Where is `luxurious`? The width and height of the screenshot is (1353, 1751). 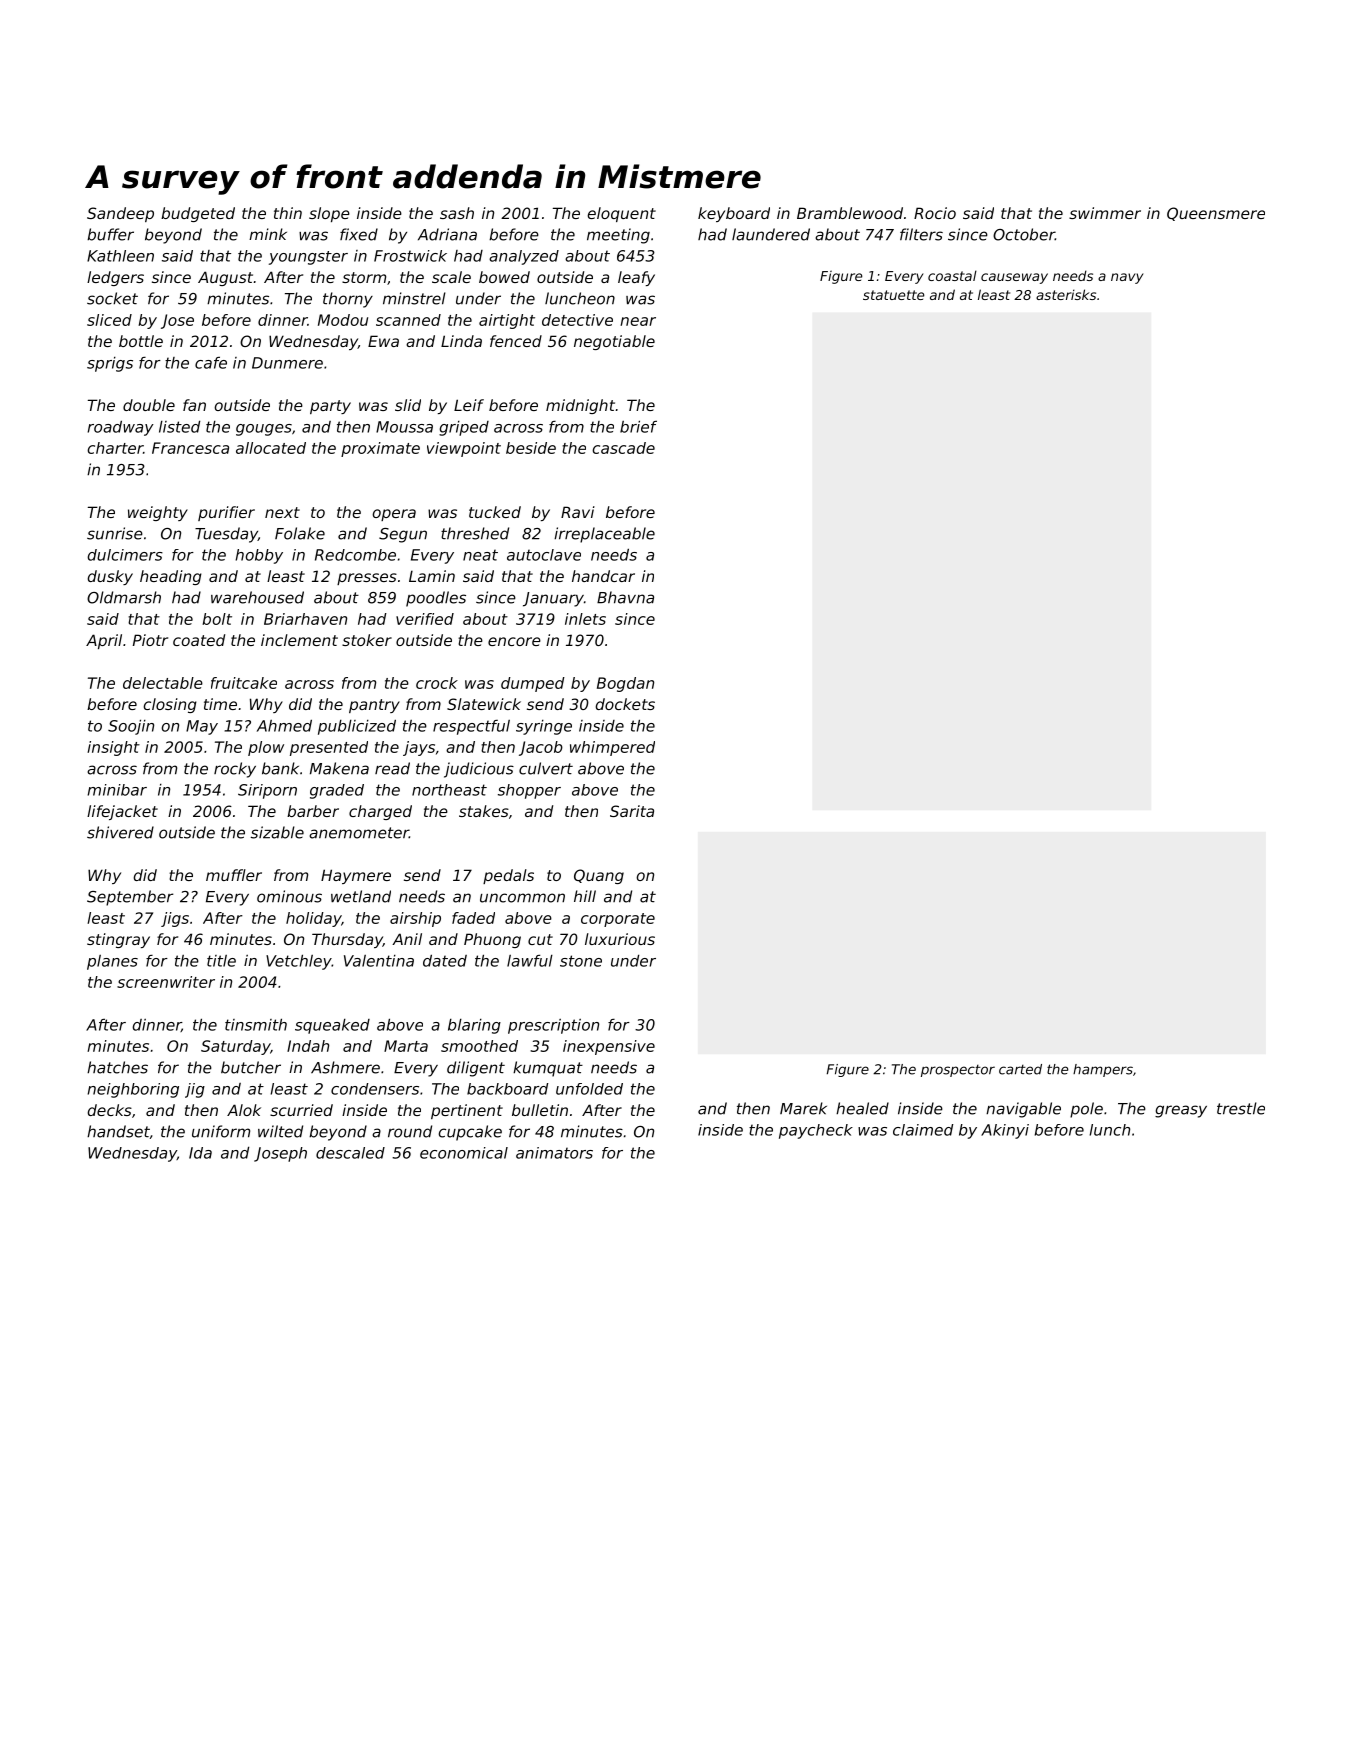 luxurious is located at coordinates (620, 939).
